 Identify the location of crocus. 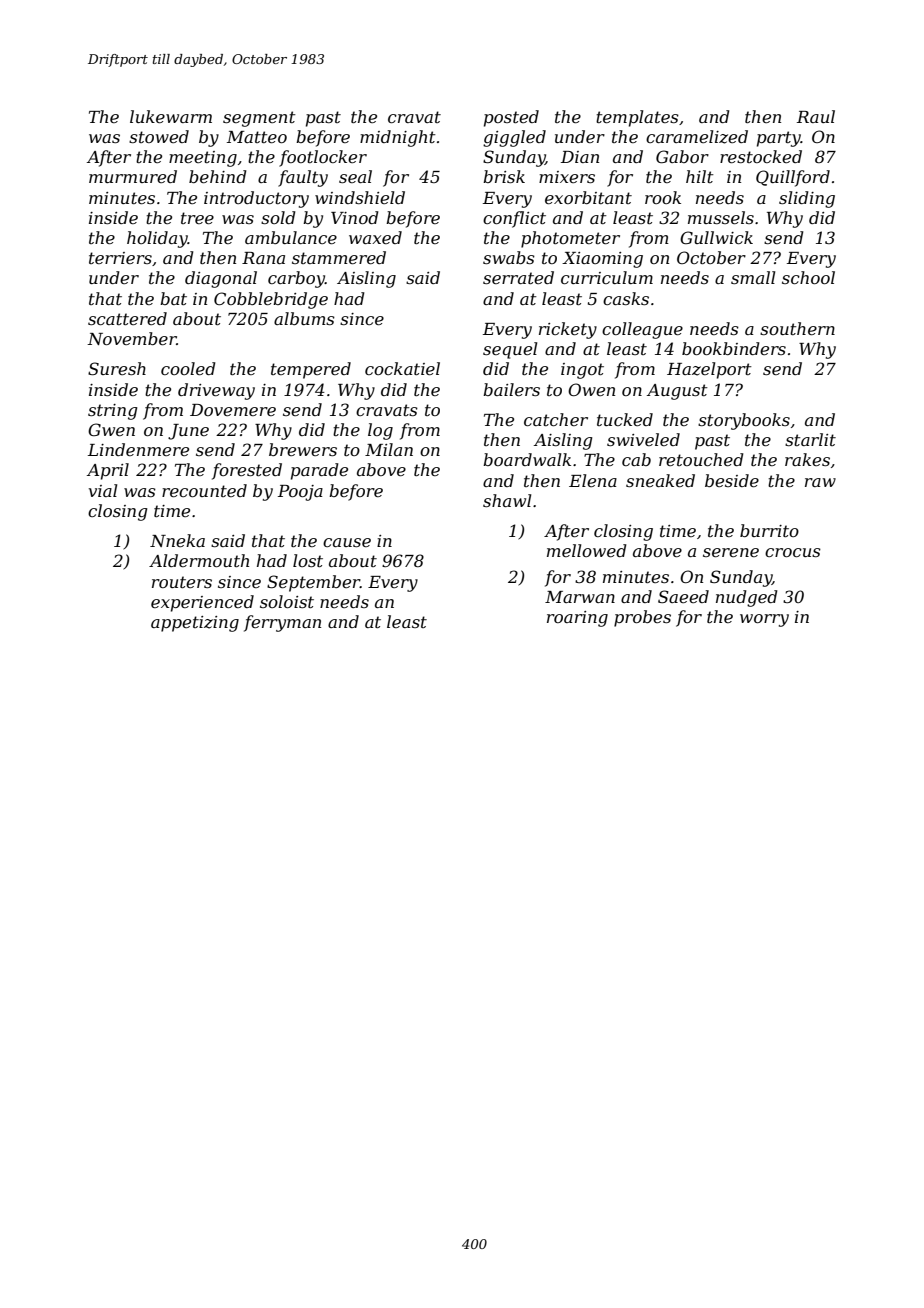
(793, 552).
